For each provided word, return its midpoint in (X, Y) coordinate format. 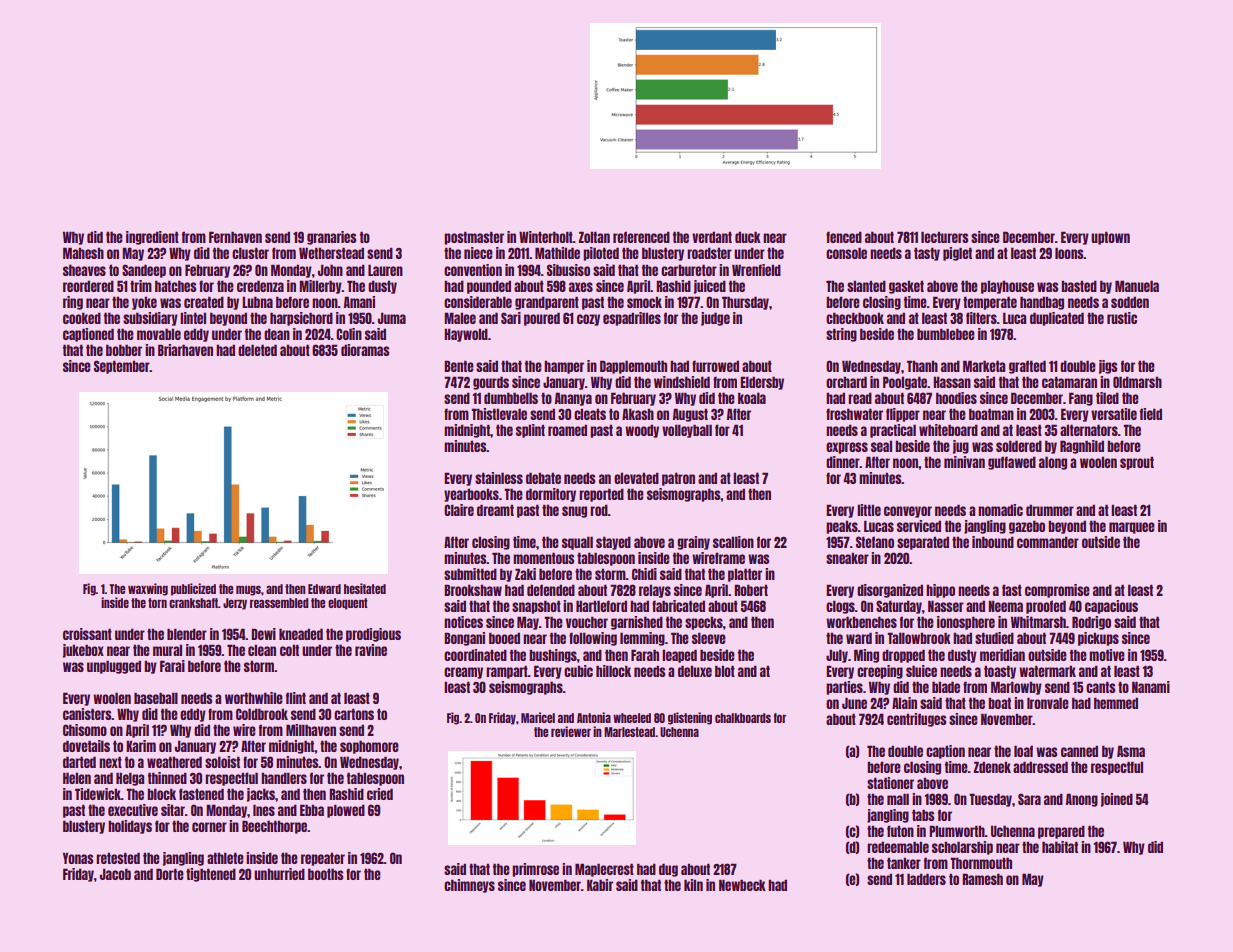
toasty (1000, 672)
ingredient (152, 238)
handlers (284, 778)
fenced (844, 237)
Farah (645, 655)
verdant (712, 237)
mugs (248, 590)
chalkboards (743, 718)
